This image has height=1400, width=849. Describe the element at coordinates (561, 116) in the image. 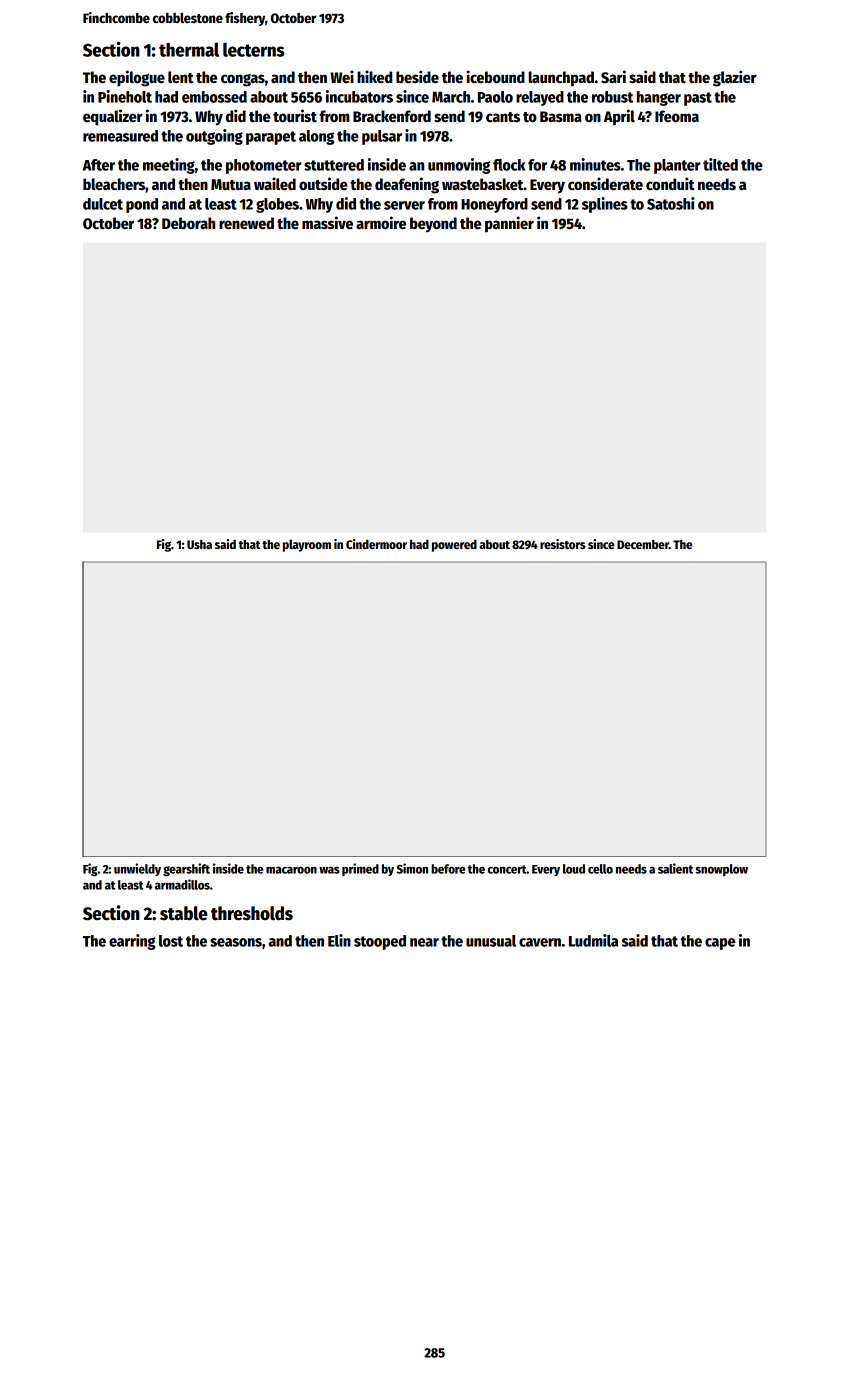

I see `Basma` at that location.
